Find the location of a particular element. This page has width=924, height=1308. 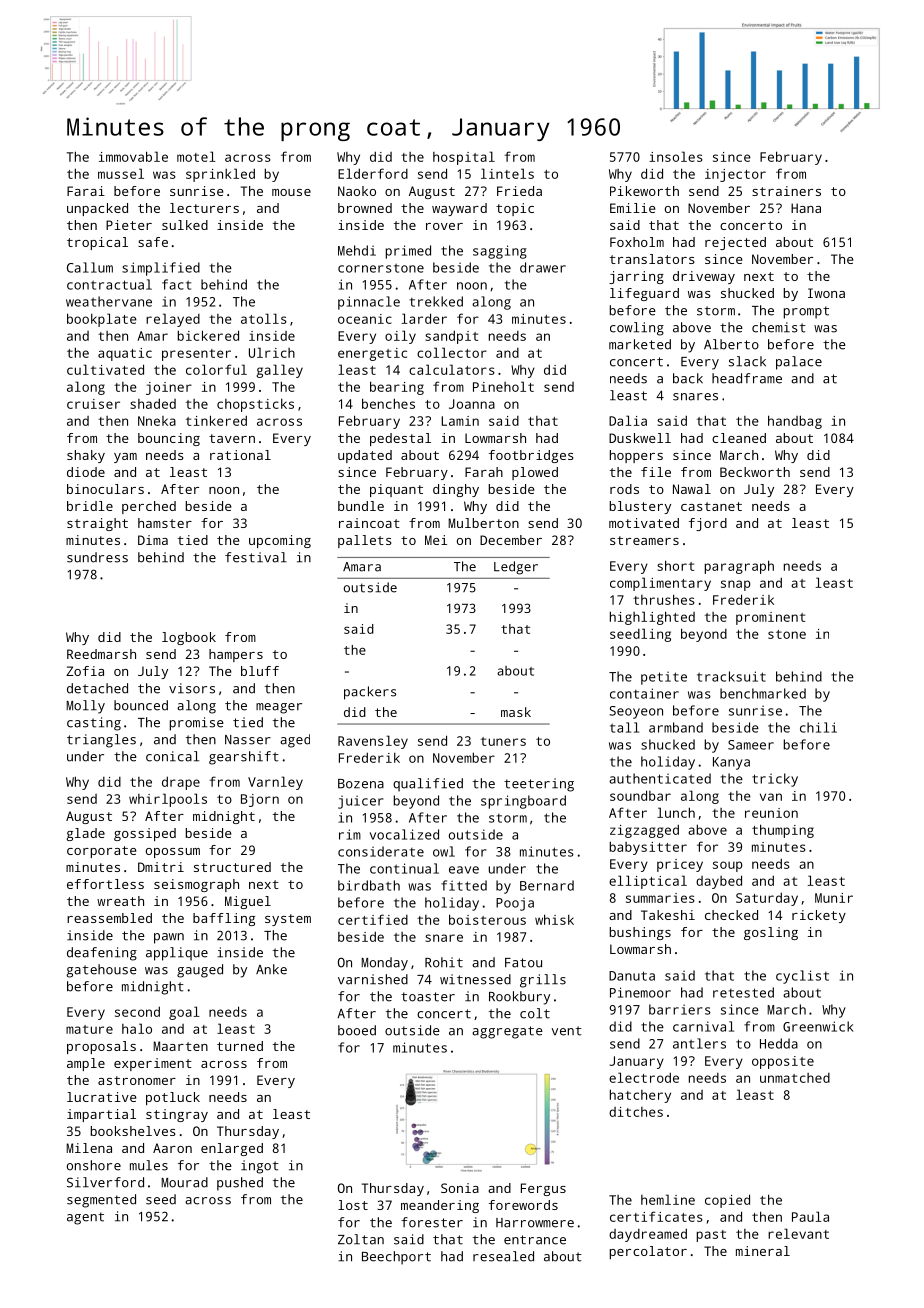

Bjorn is located at coordinates (260, 800).
